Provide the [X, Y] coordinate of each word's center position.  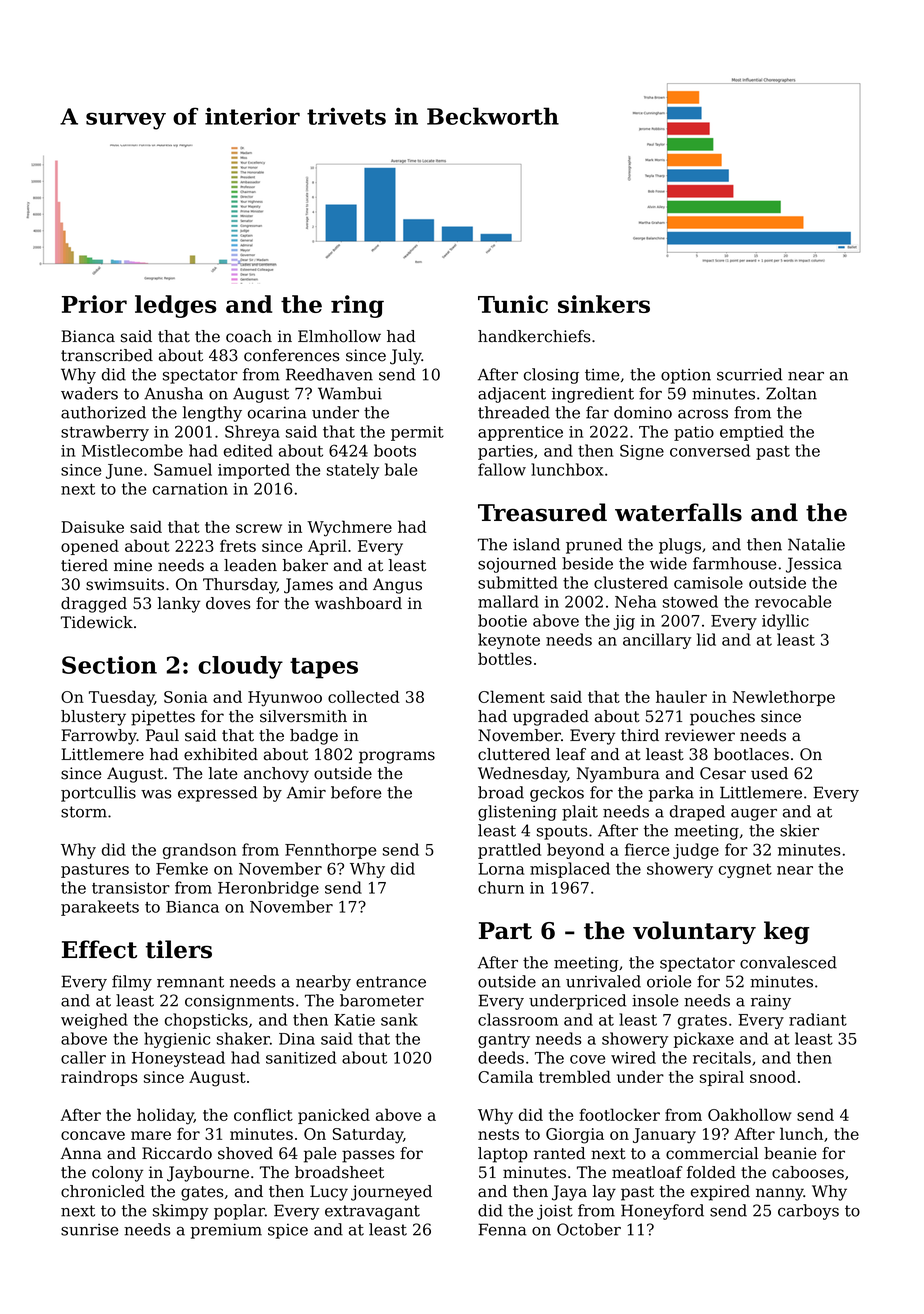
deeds [501, 1057]
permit [417, 433]
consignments [239, 1002]
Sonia [186, 697]
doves [228, 603]
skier [799, 830]
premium [226, 1231]
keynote [509, 641]
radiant [818, 1019]
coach [249, 336]
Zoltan [791, 393]
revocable [793, 601]
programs [397, 757]
